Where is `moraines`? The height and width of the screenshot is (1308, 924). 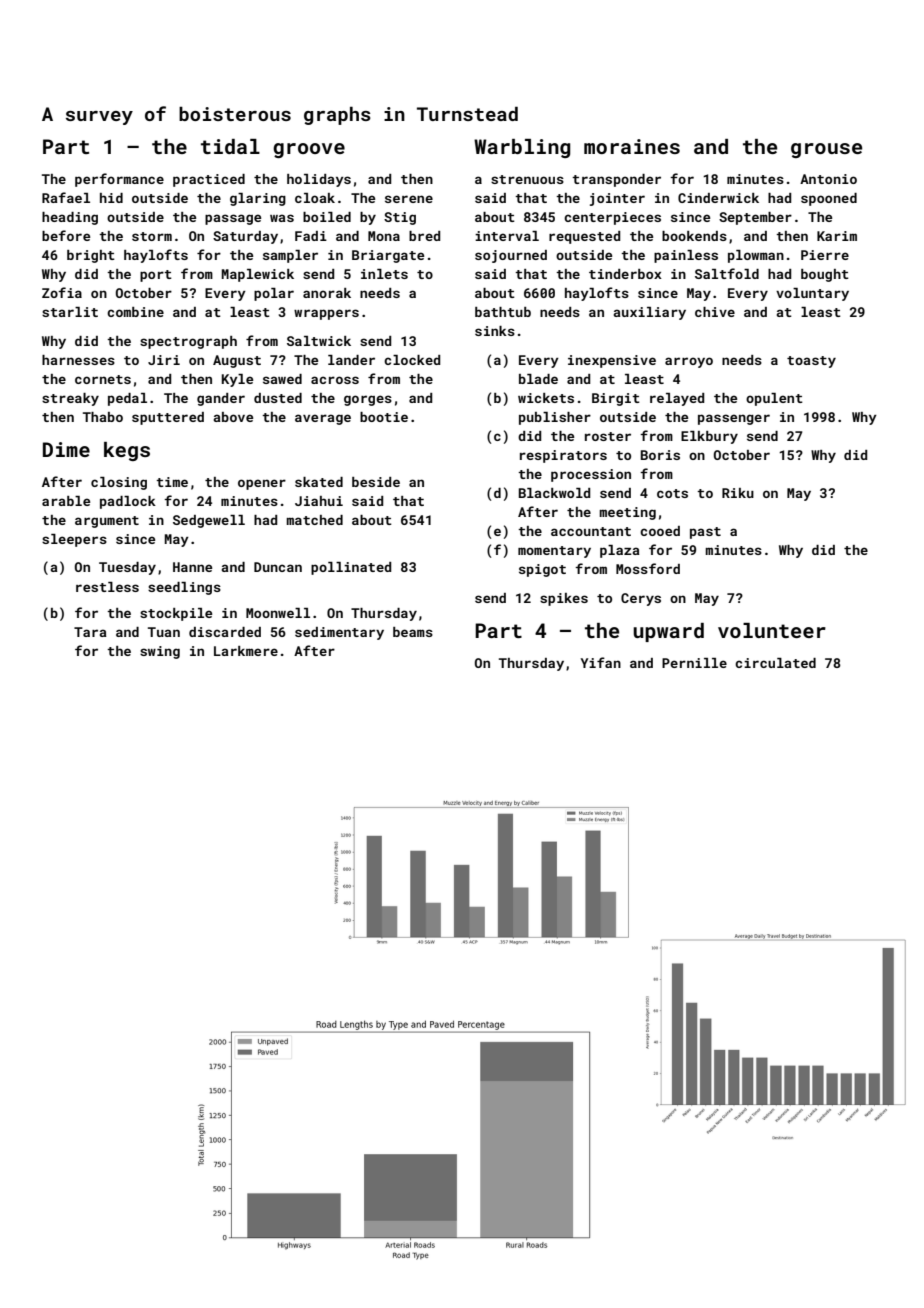
moraines is located at coordinates (632, 146).
